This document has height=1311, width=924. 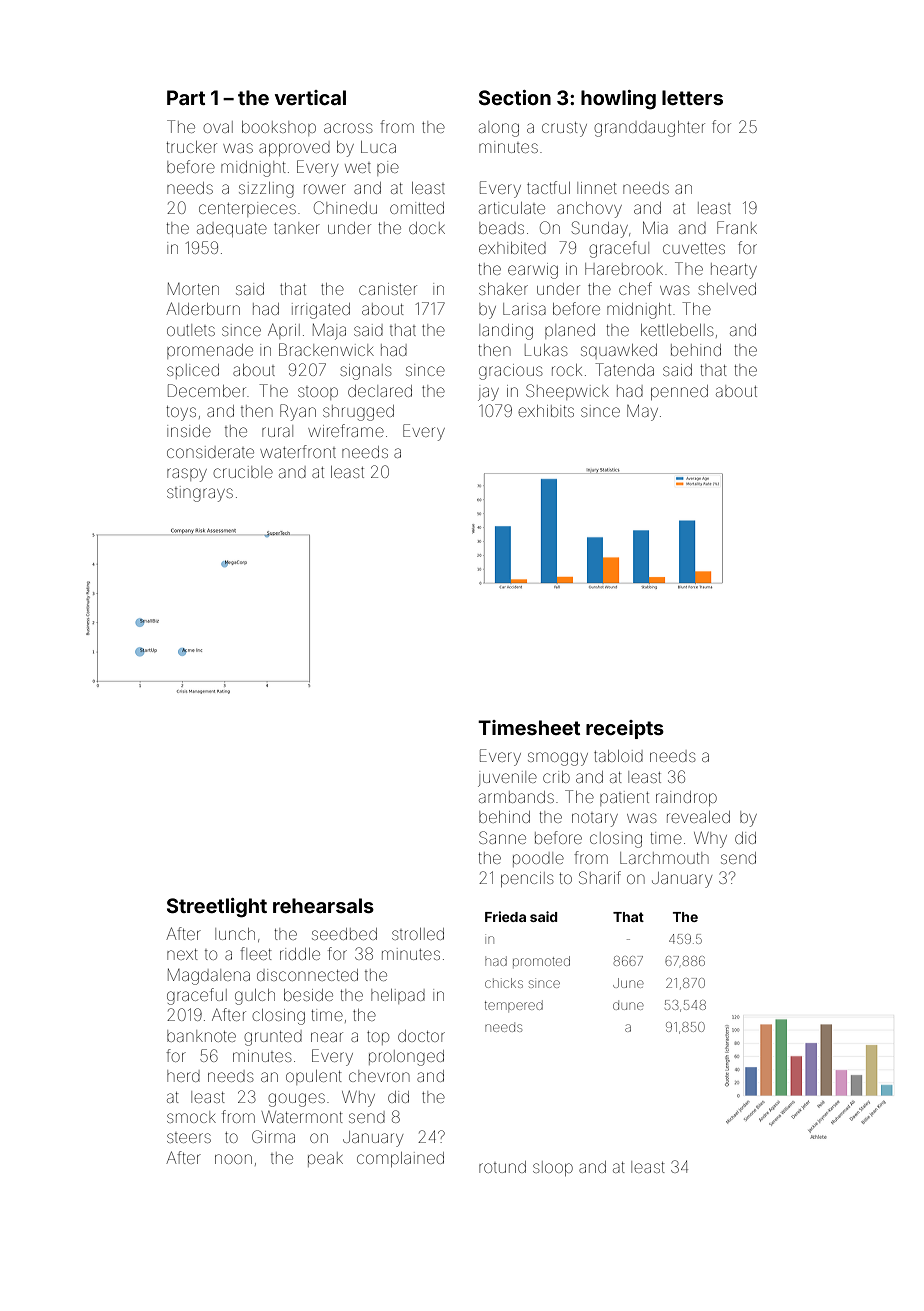 I want to click on centerpieces, so click(x=247, y=209).
